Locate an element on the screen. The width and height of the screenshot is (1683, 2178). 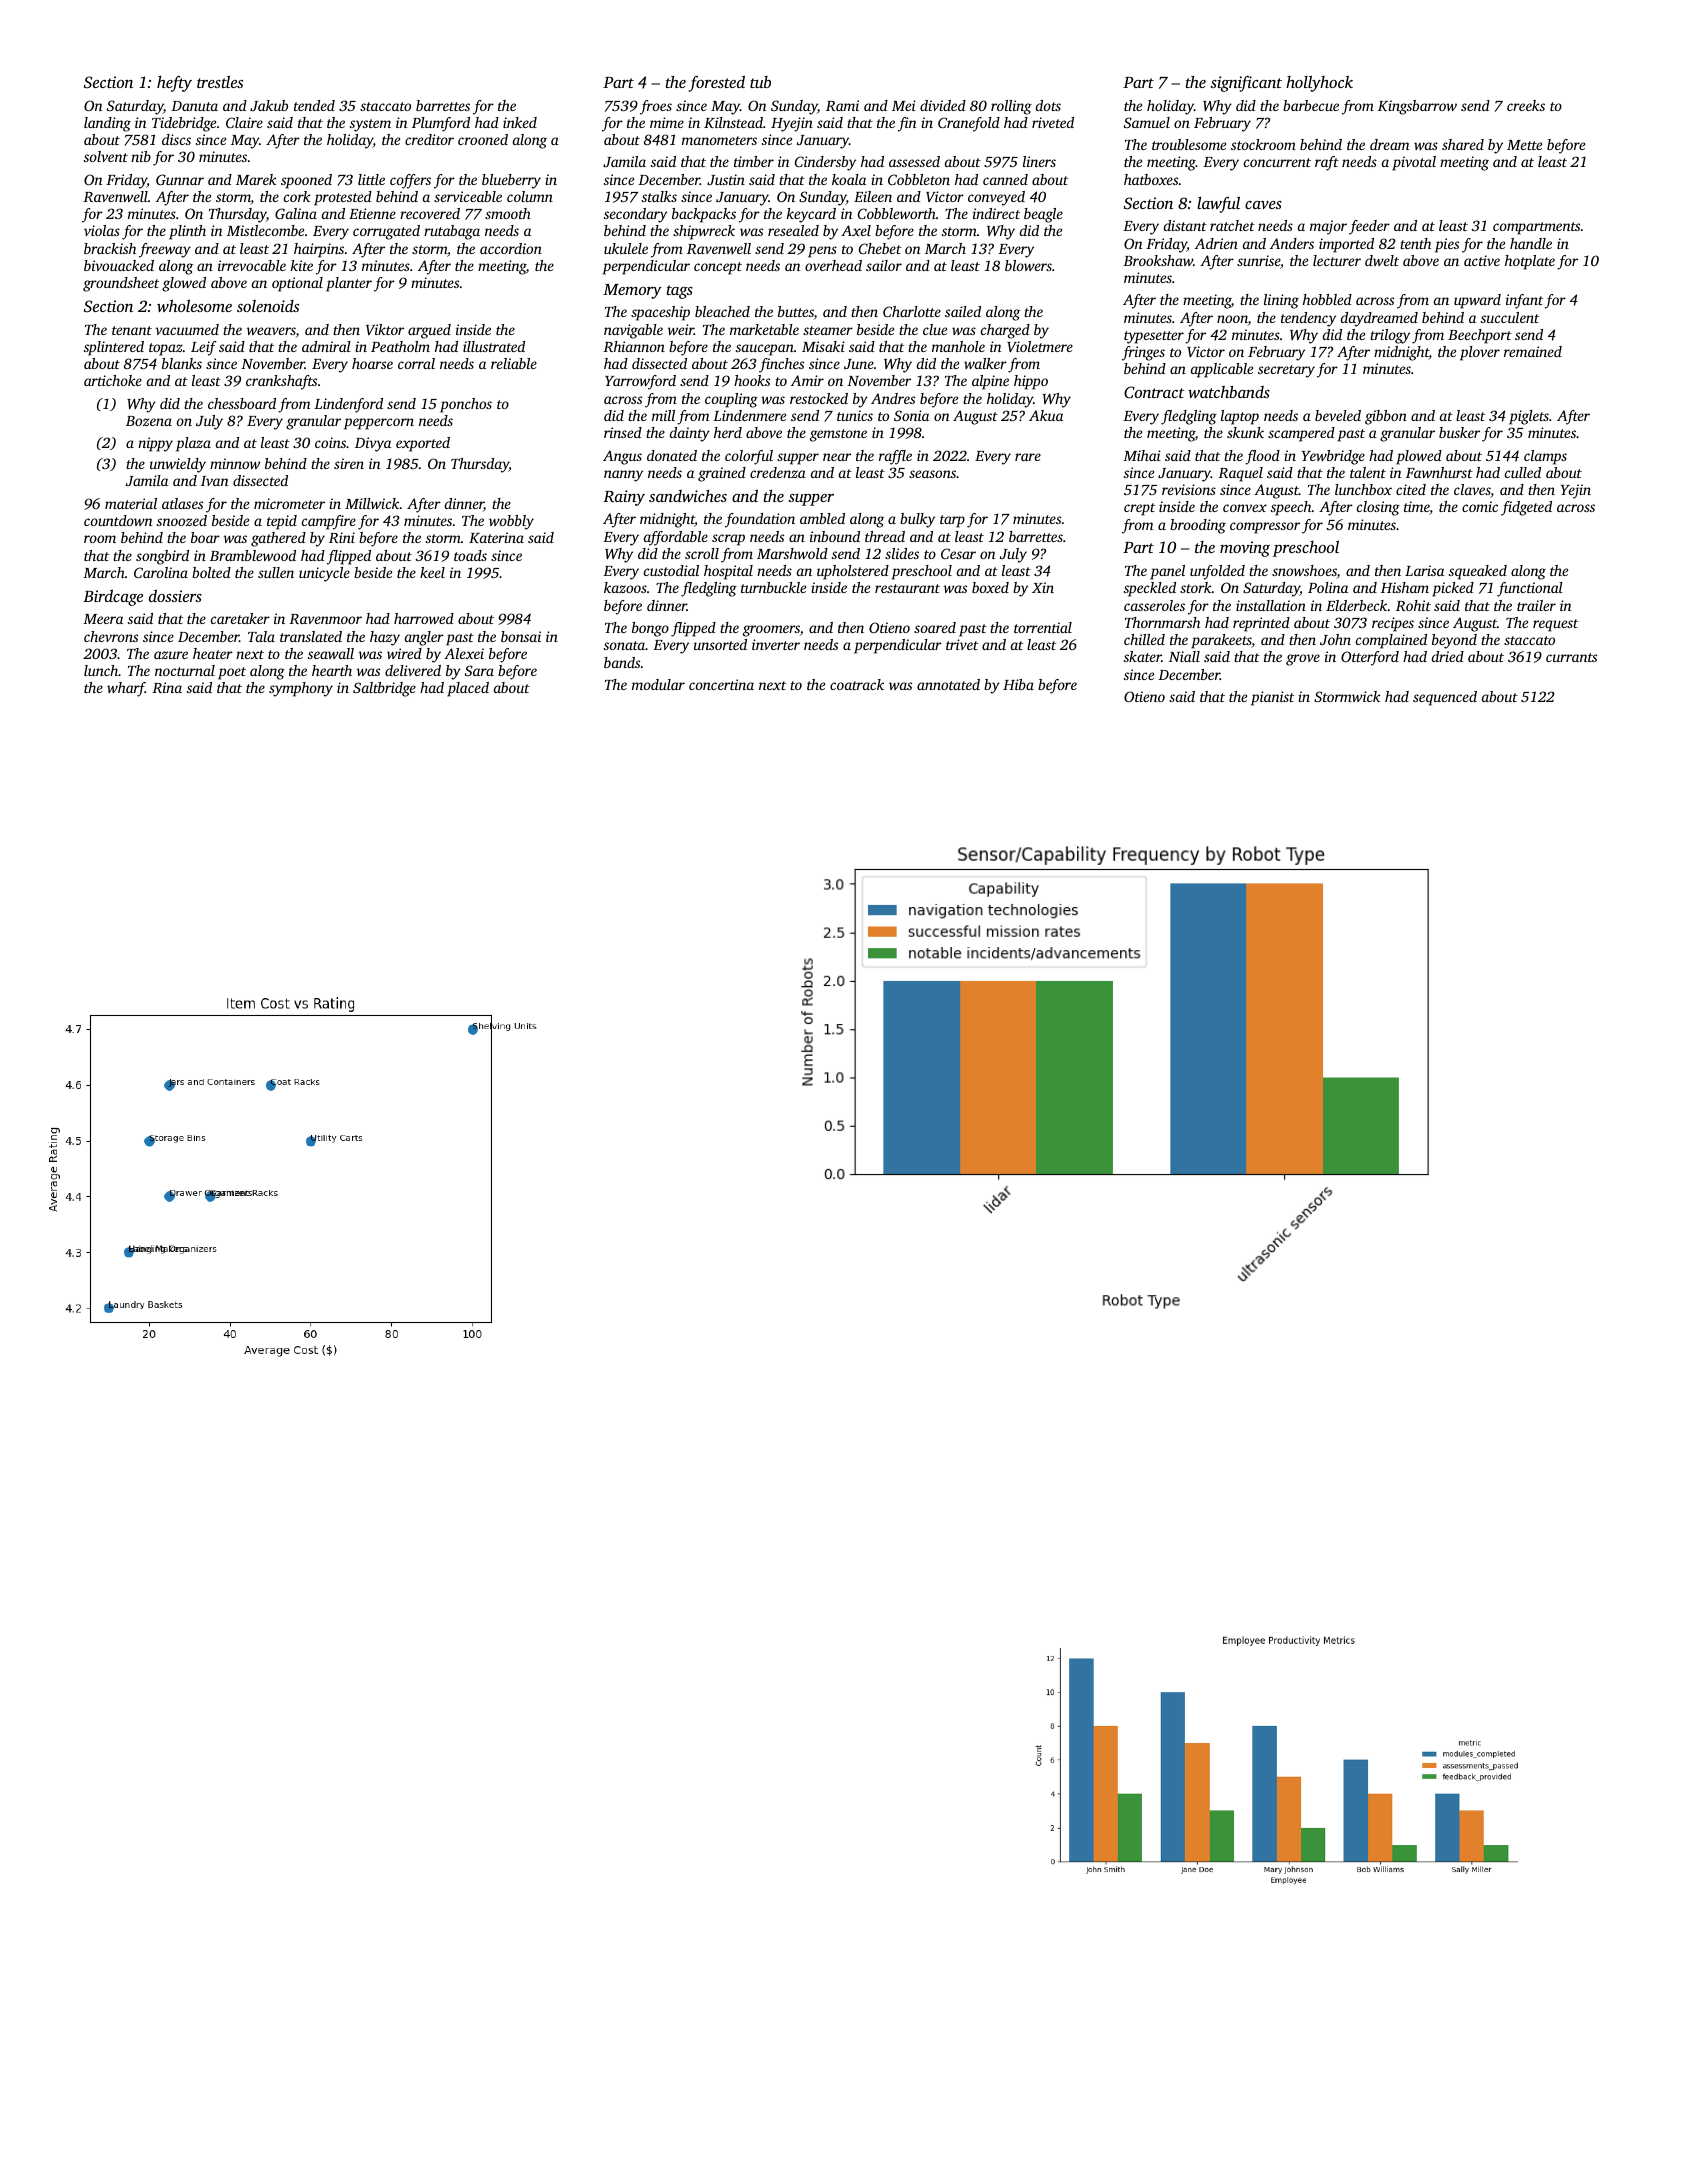
handle is located at coordinates (1531, 243).
